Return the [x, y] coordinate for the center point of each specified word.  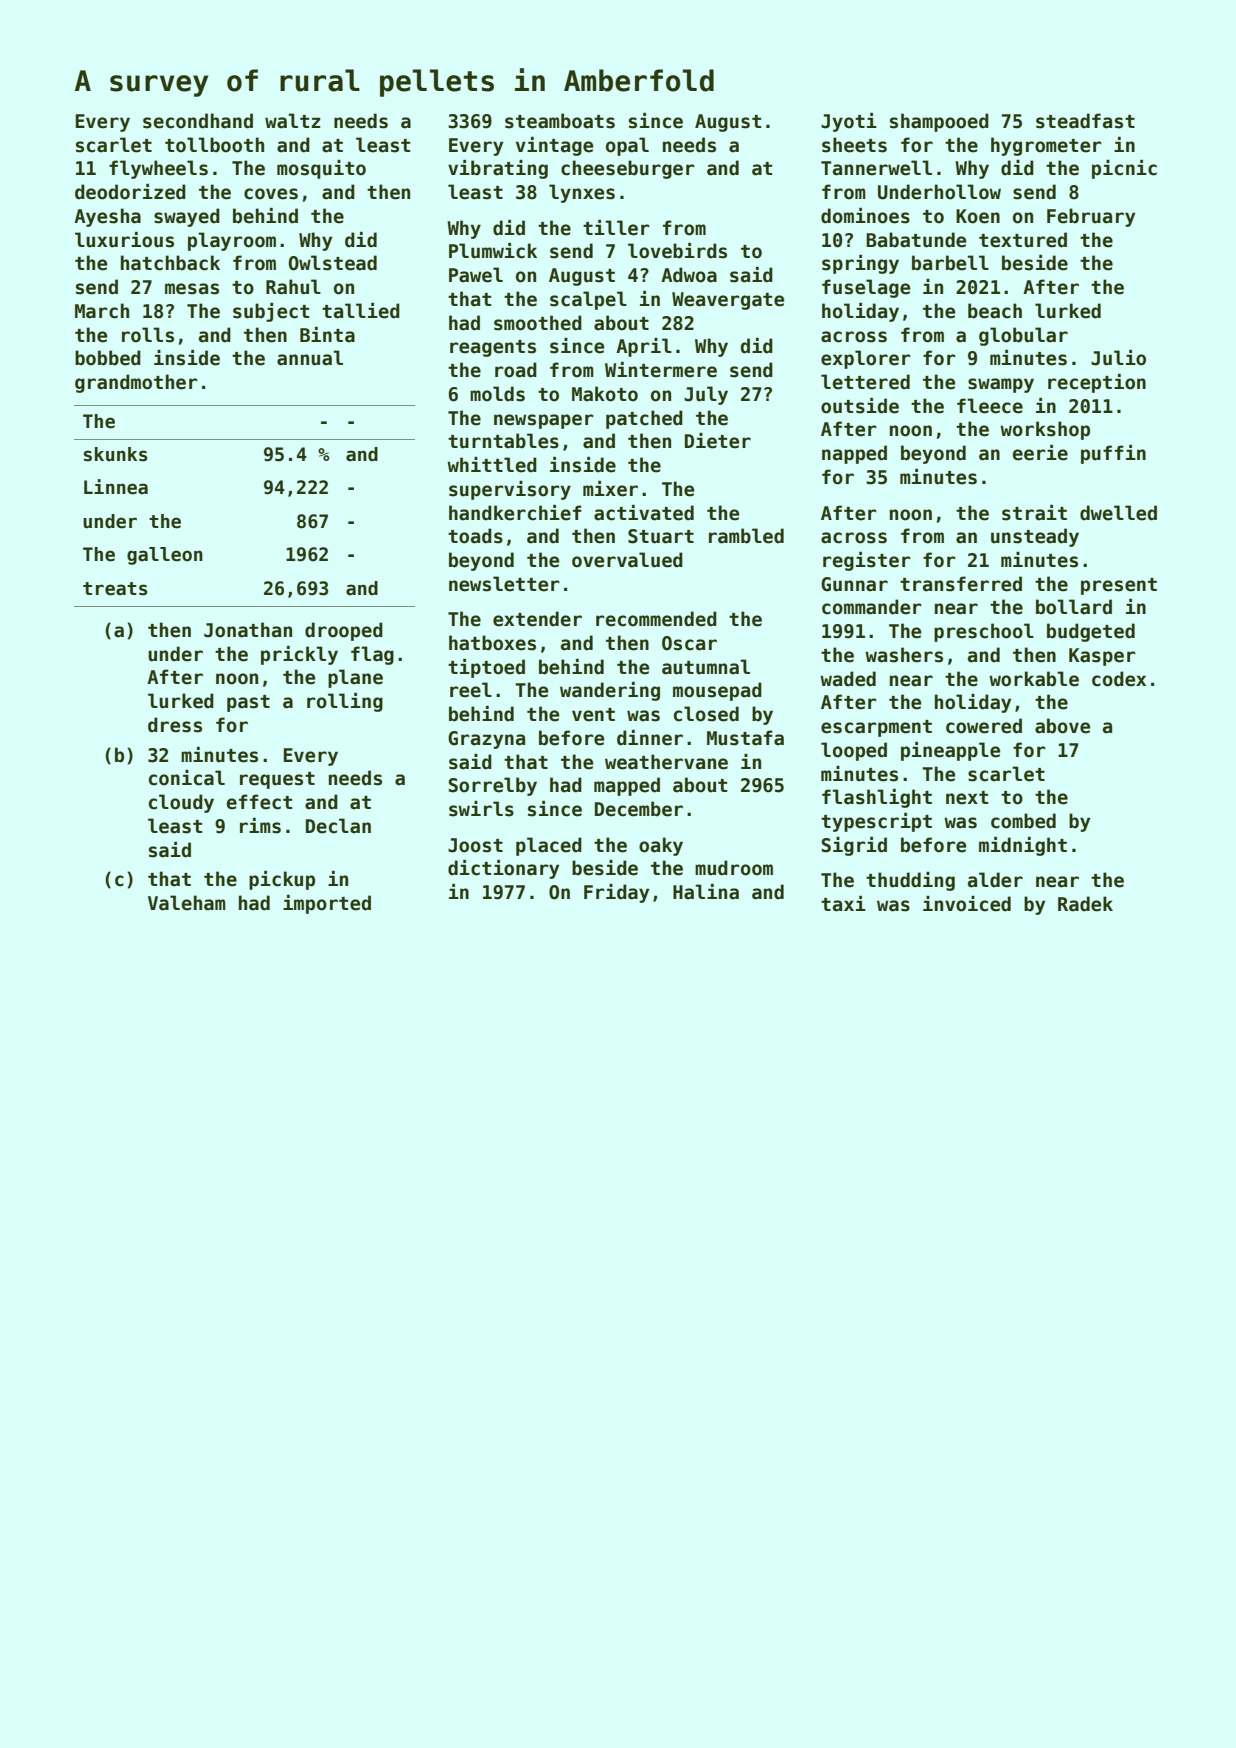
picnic [1124, 169]
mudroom [734, 868]
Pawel [476, 275]
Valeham [187, 903]
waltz [293, 121]
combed [1023, 821]
